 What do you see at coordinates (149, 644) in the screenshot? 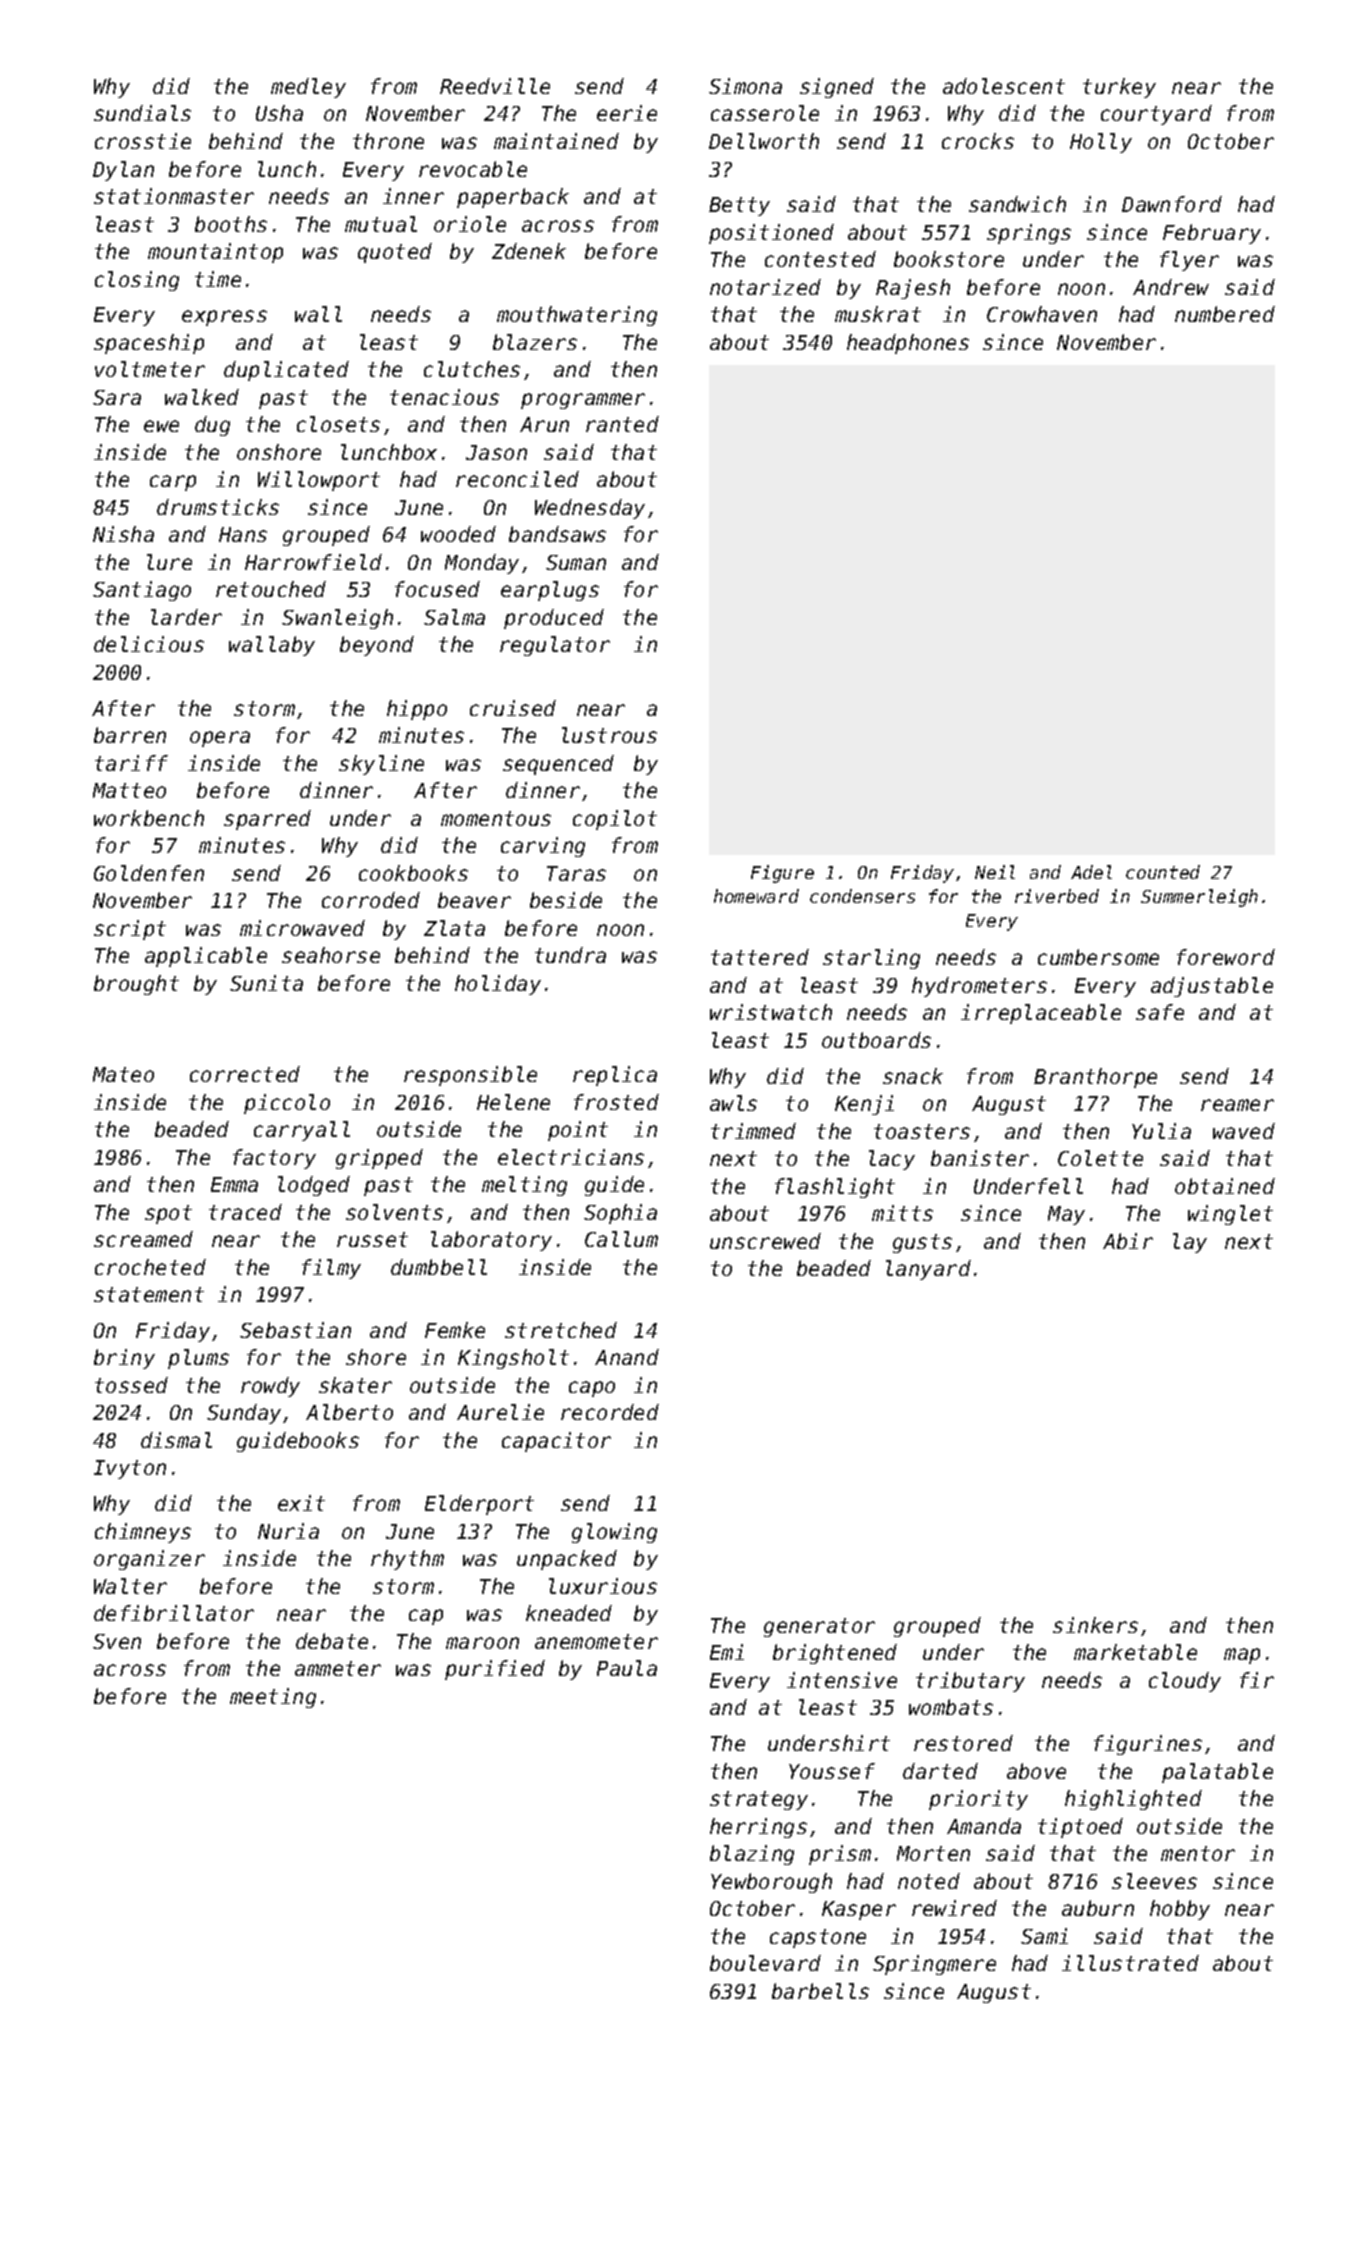
I see `delicious` at bounding box center [149, 644].
